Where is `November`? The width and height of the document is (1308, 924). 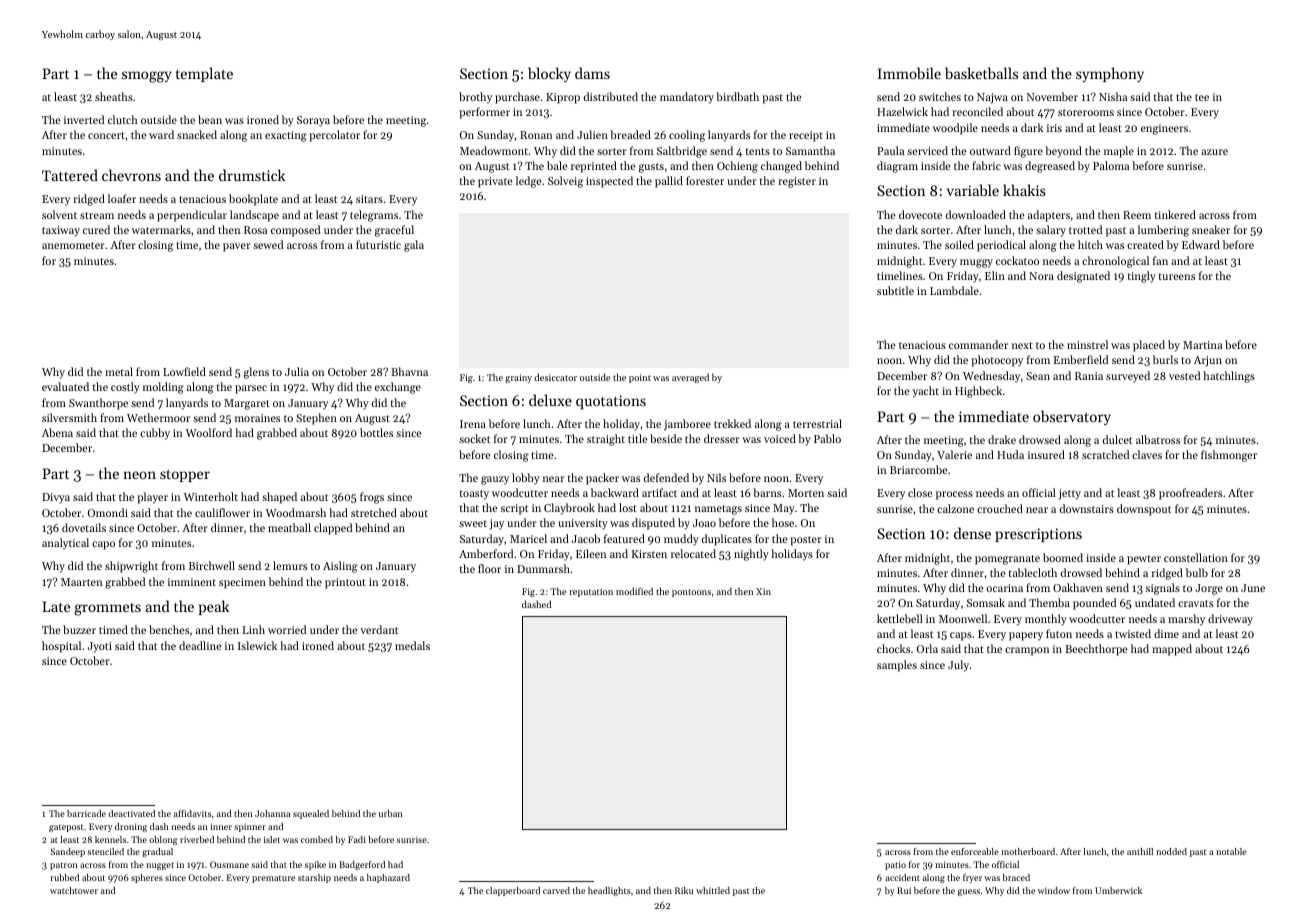
November is located at coordinates (1052, 96).
